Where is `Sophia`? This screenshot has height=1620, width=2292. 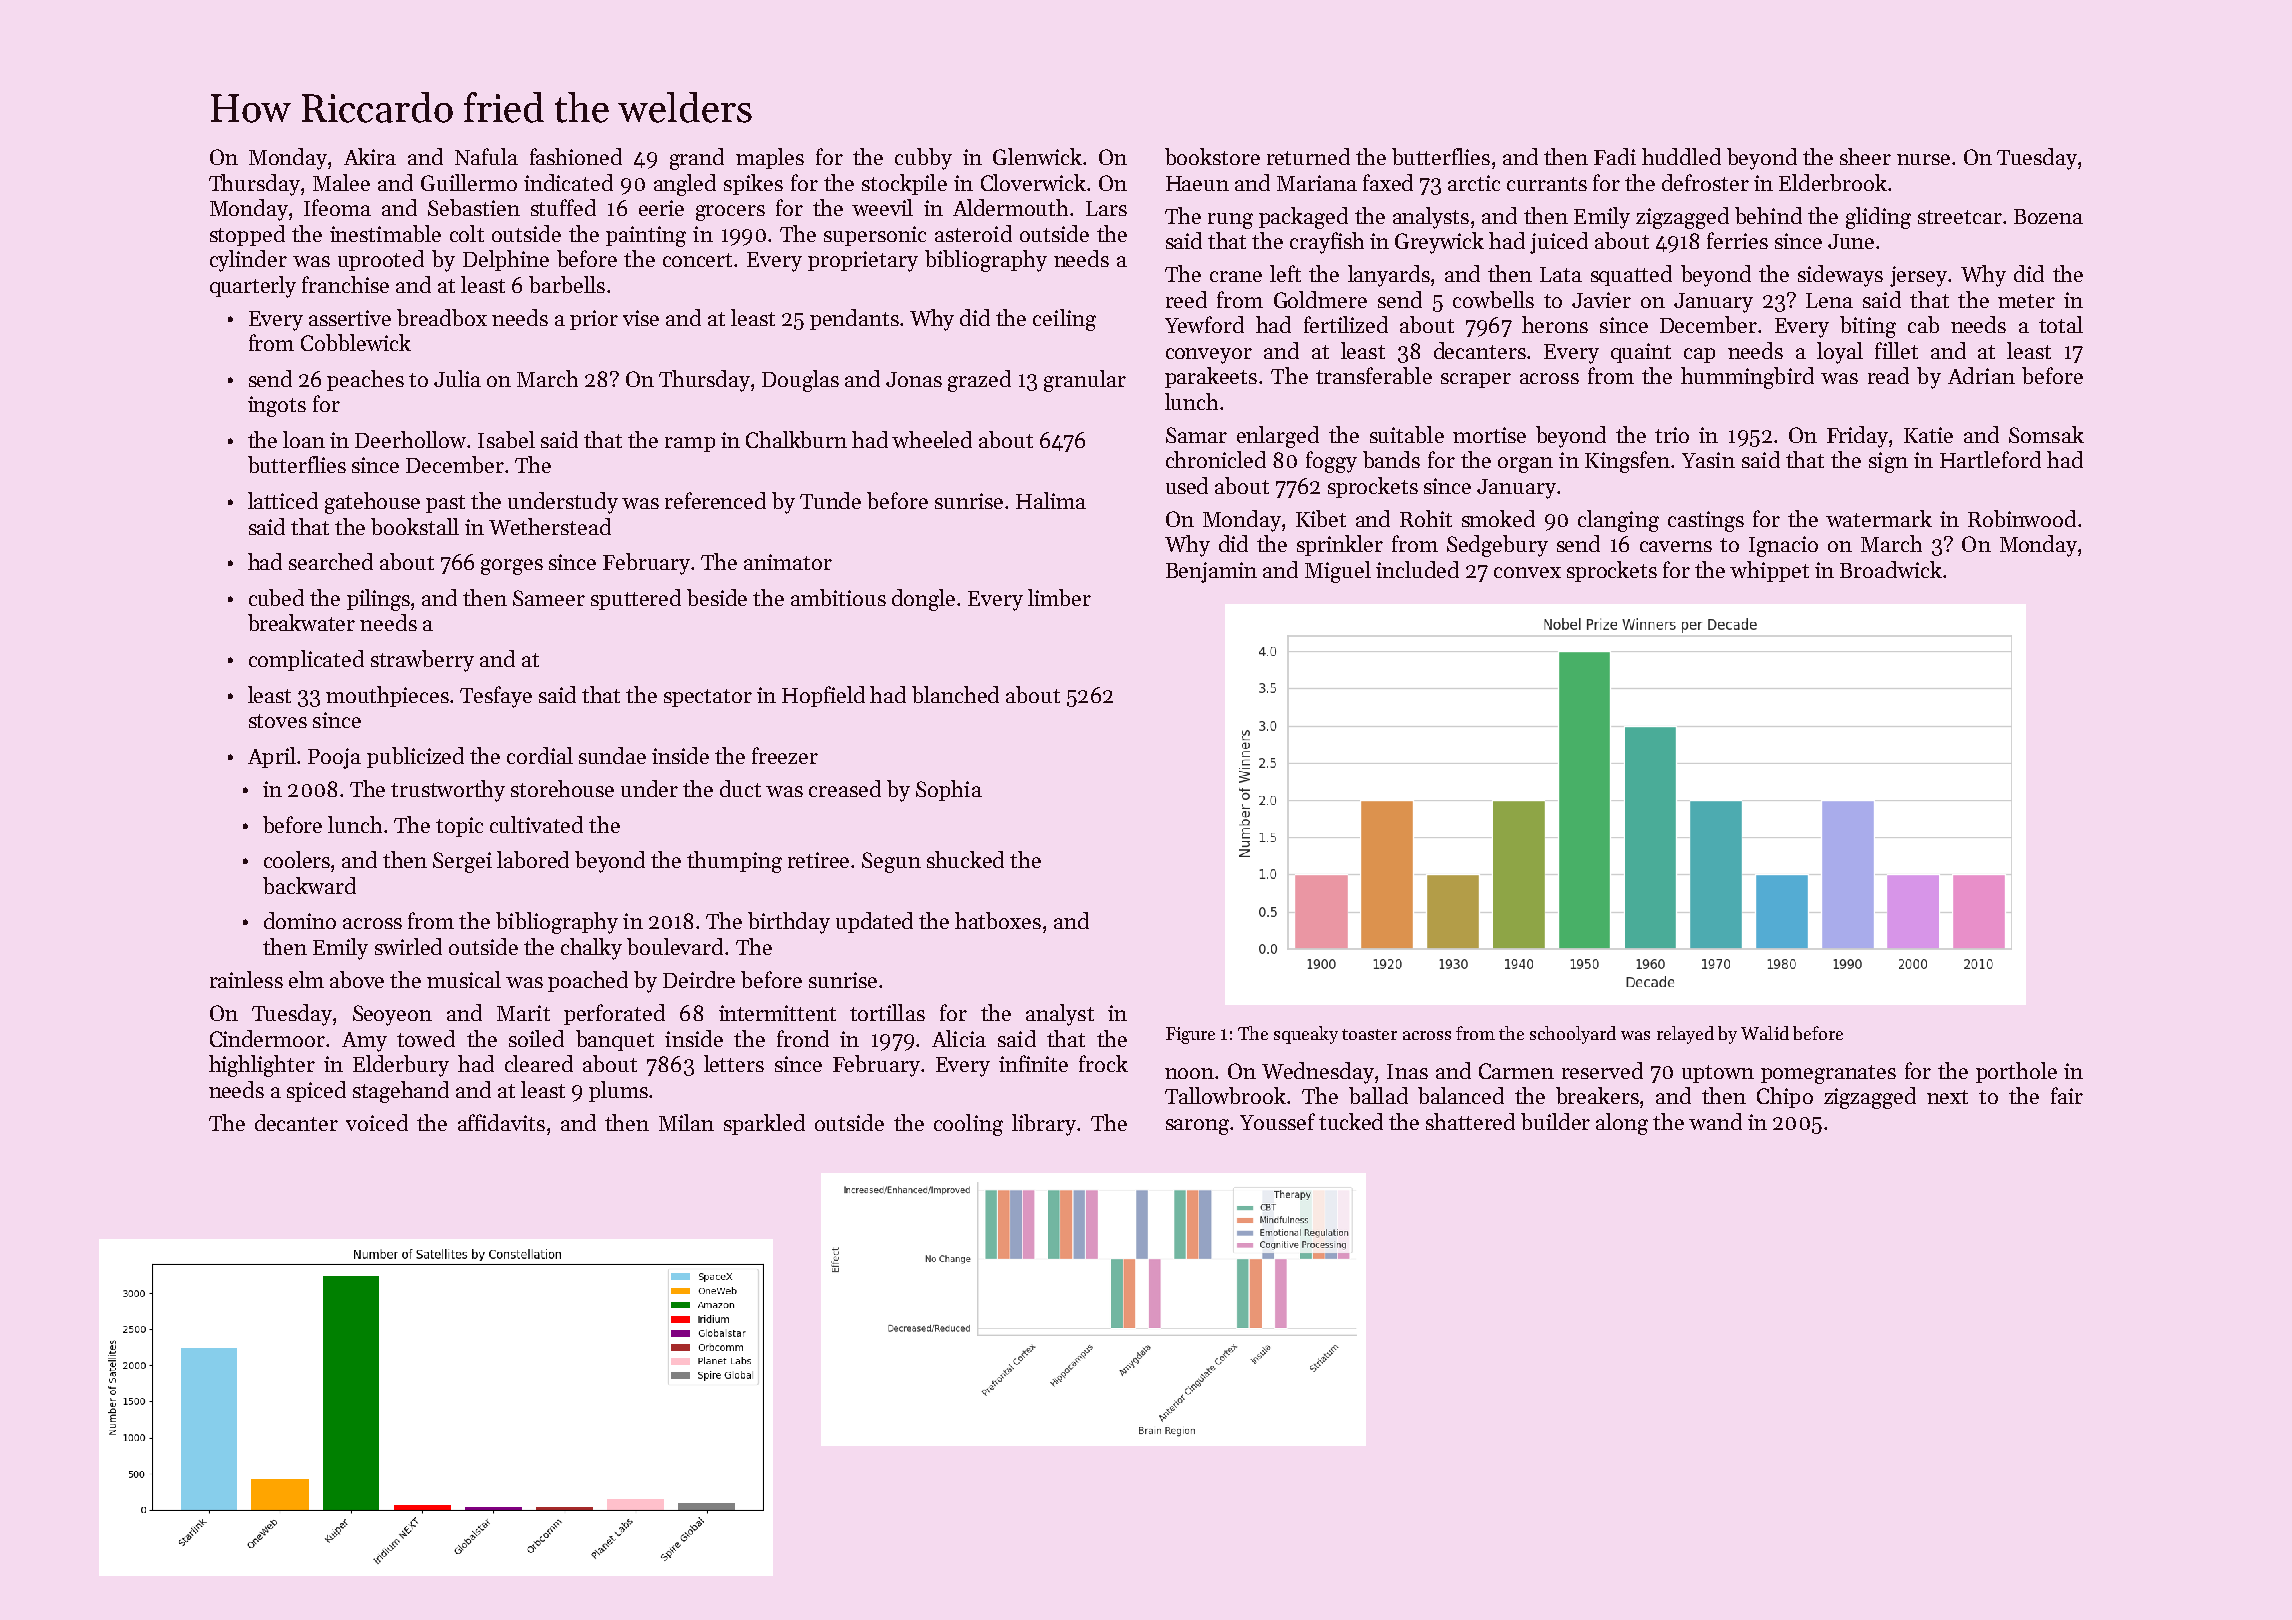
Sophia is located at coordinates (949, 790).
